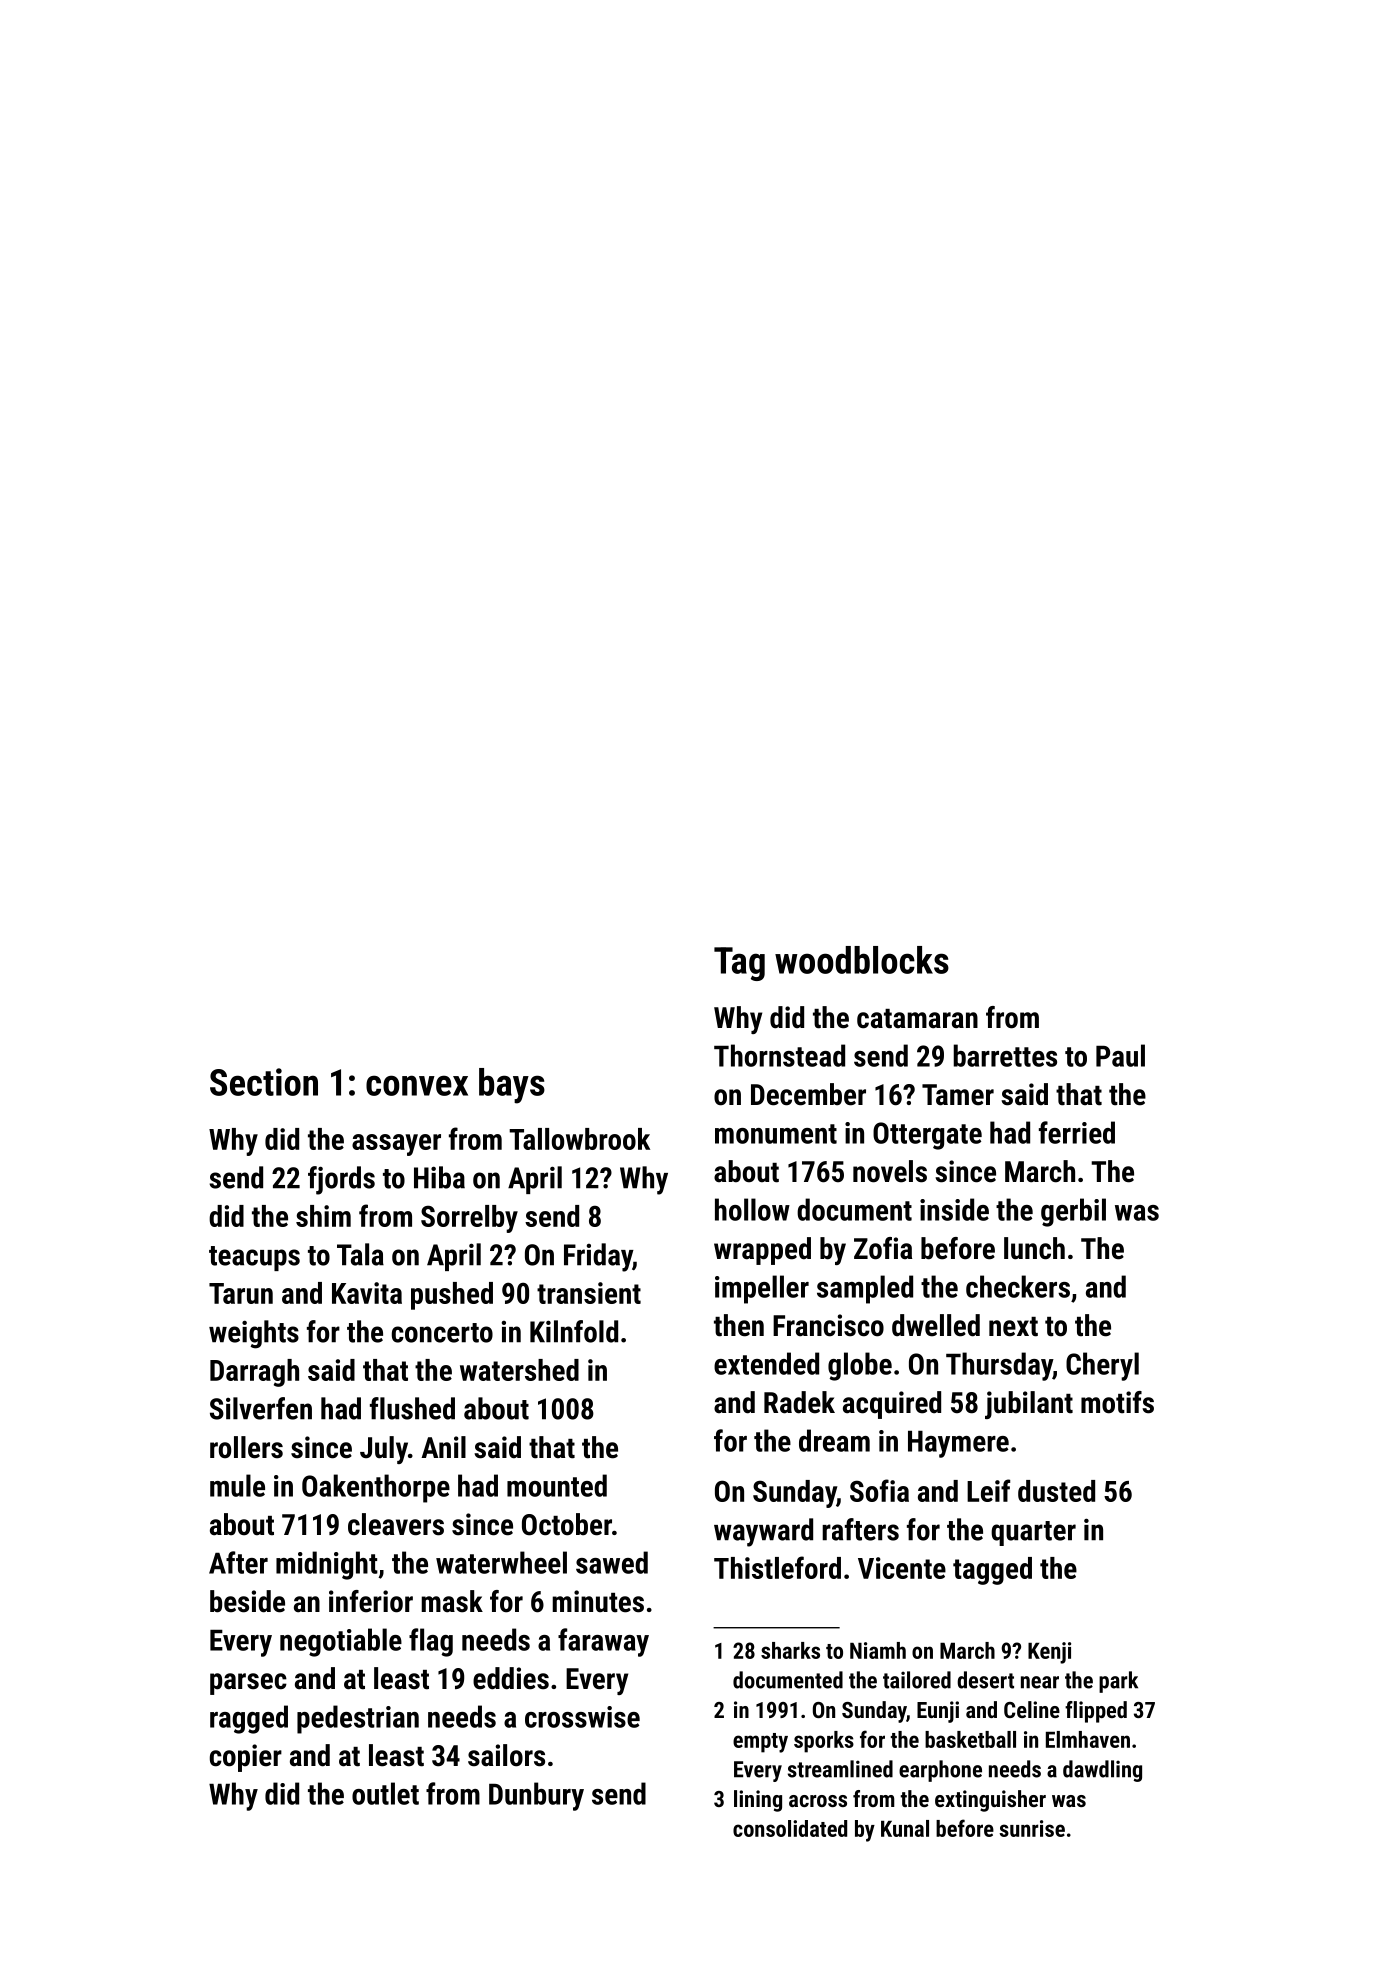  What do you see at coordinates (940, 1771) in the screenshot?
I see `earphone` at bounding box center [940, 1771].
